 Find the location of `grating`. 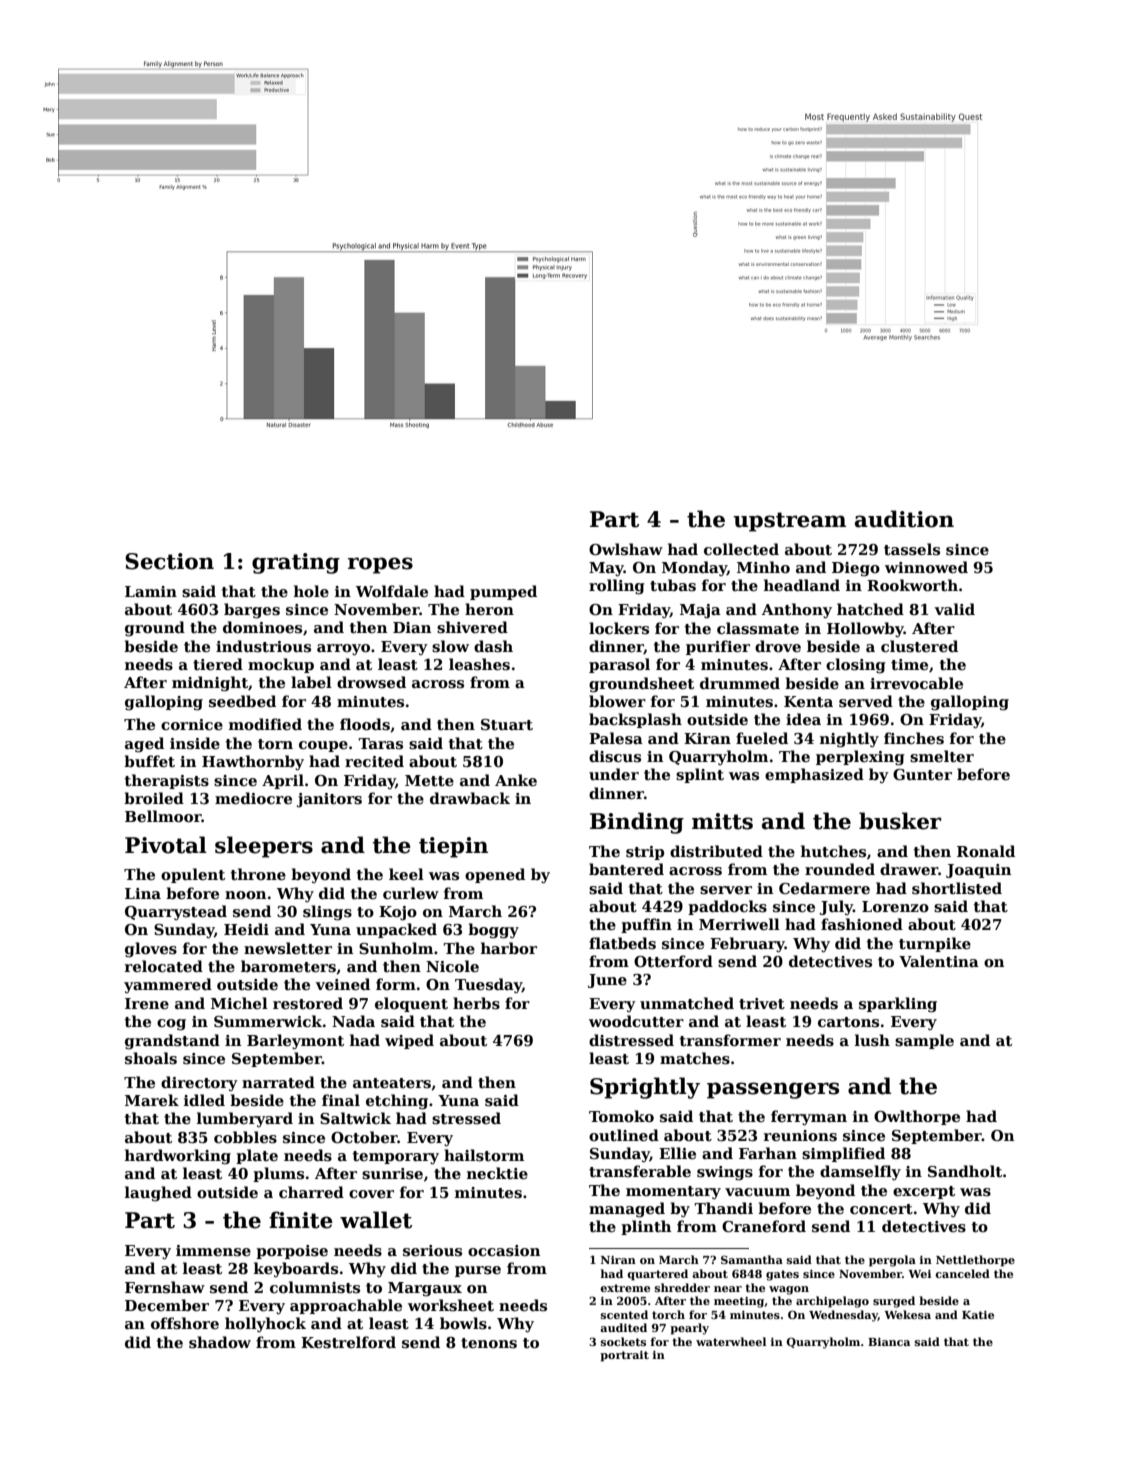

grating is located at coordinates (296, 563).
